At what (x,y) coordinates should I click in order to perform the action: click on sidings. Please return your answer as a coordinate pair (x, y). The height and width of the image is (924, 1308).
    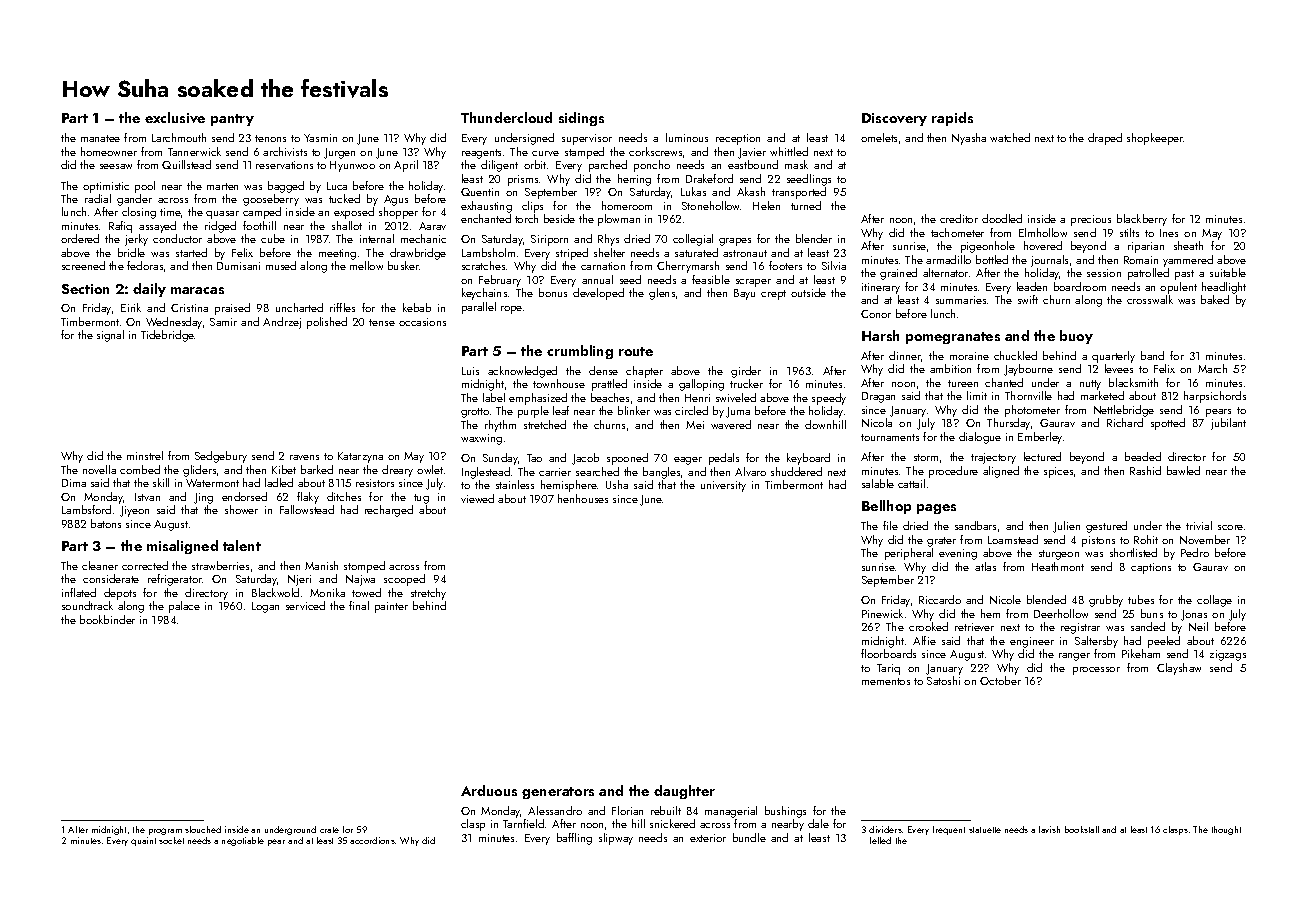
    Looking at the image, I should click on (581, 119).
